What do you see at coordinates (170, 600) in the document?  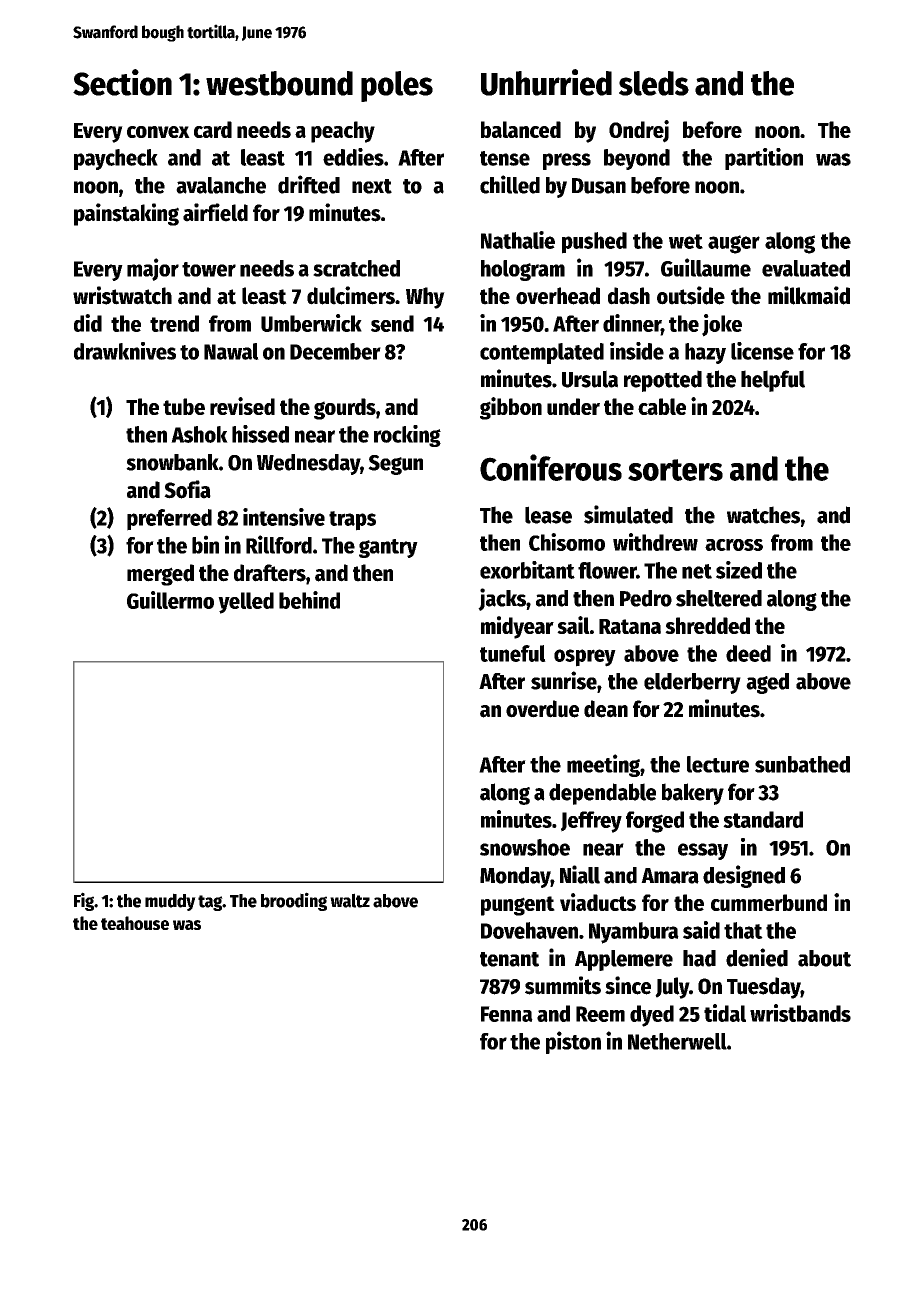 I see `Guillermo` at bounding box center [170, 600].
